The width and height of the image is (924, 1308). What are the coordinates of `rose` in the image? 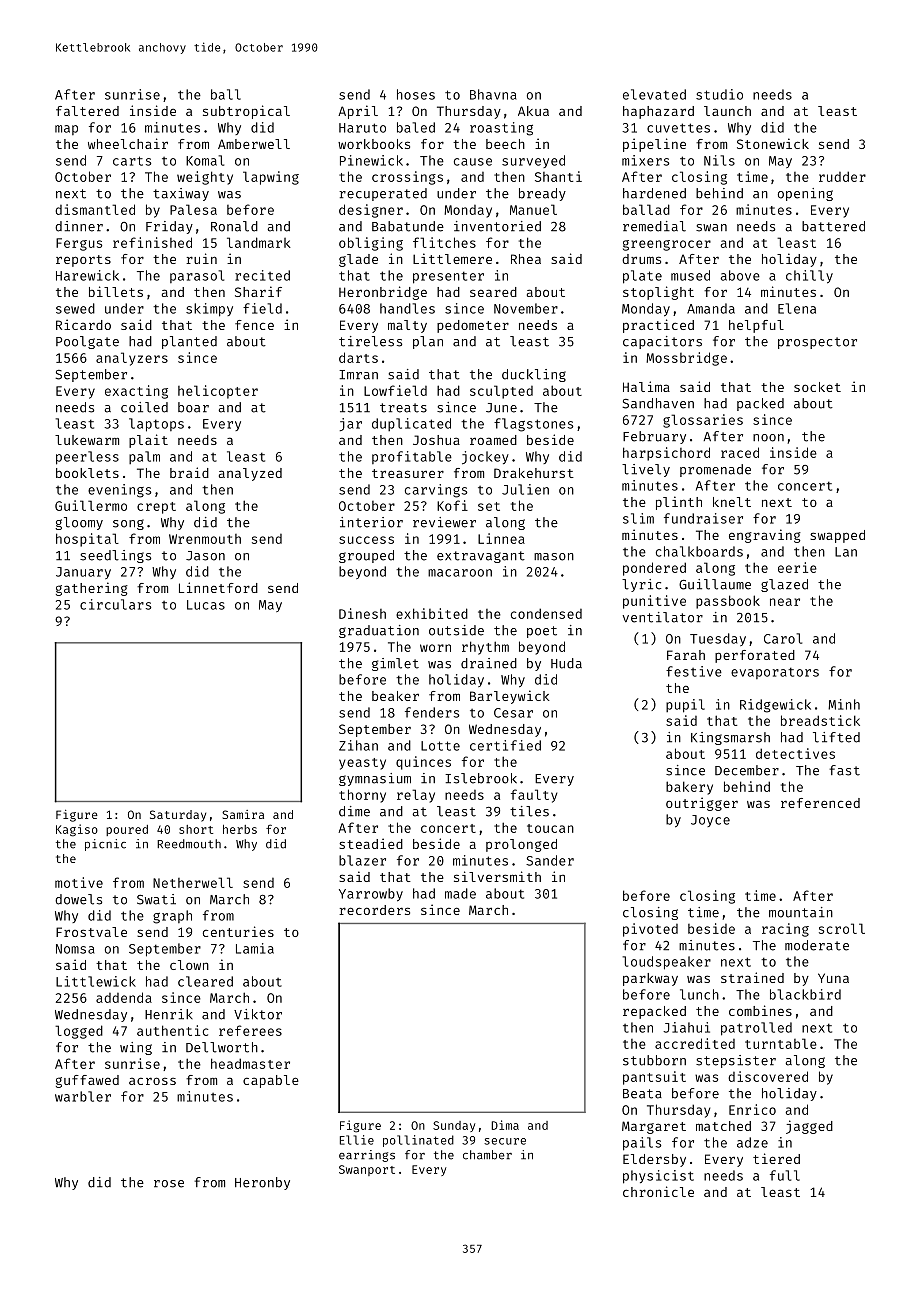 It's located at (169, 1184).
